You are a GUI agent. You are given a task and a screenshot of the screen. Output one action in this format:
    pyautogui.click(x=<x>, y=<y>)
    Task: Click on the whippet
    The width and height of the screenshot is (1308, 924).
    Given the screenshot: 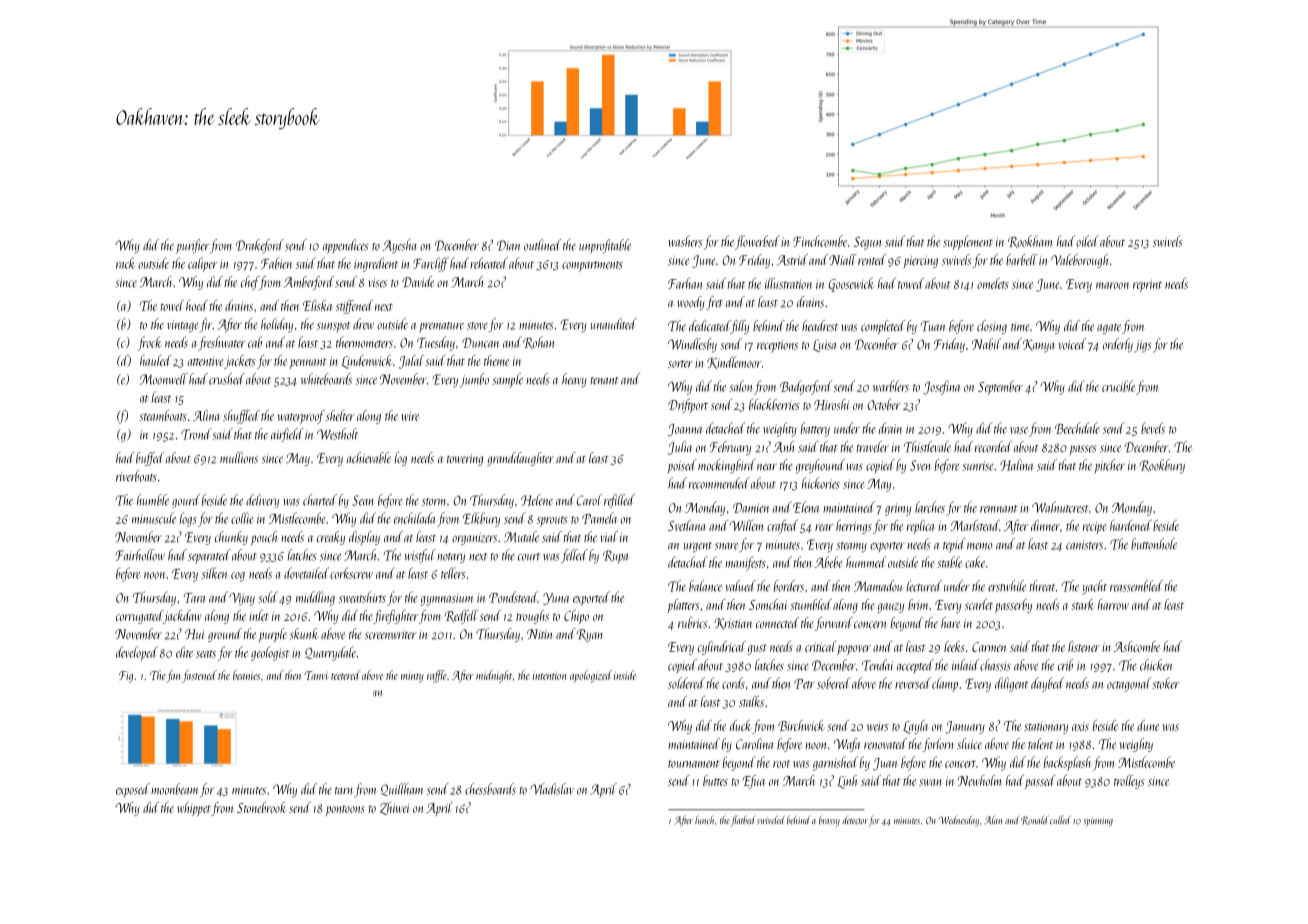 What is the action you would take?
    pyautogui.click(x=194, y=809)
